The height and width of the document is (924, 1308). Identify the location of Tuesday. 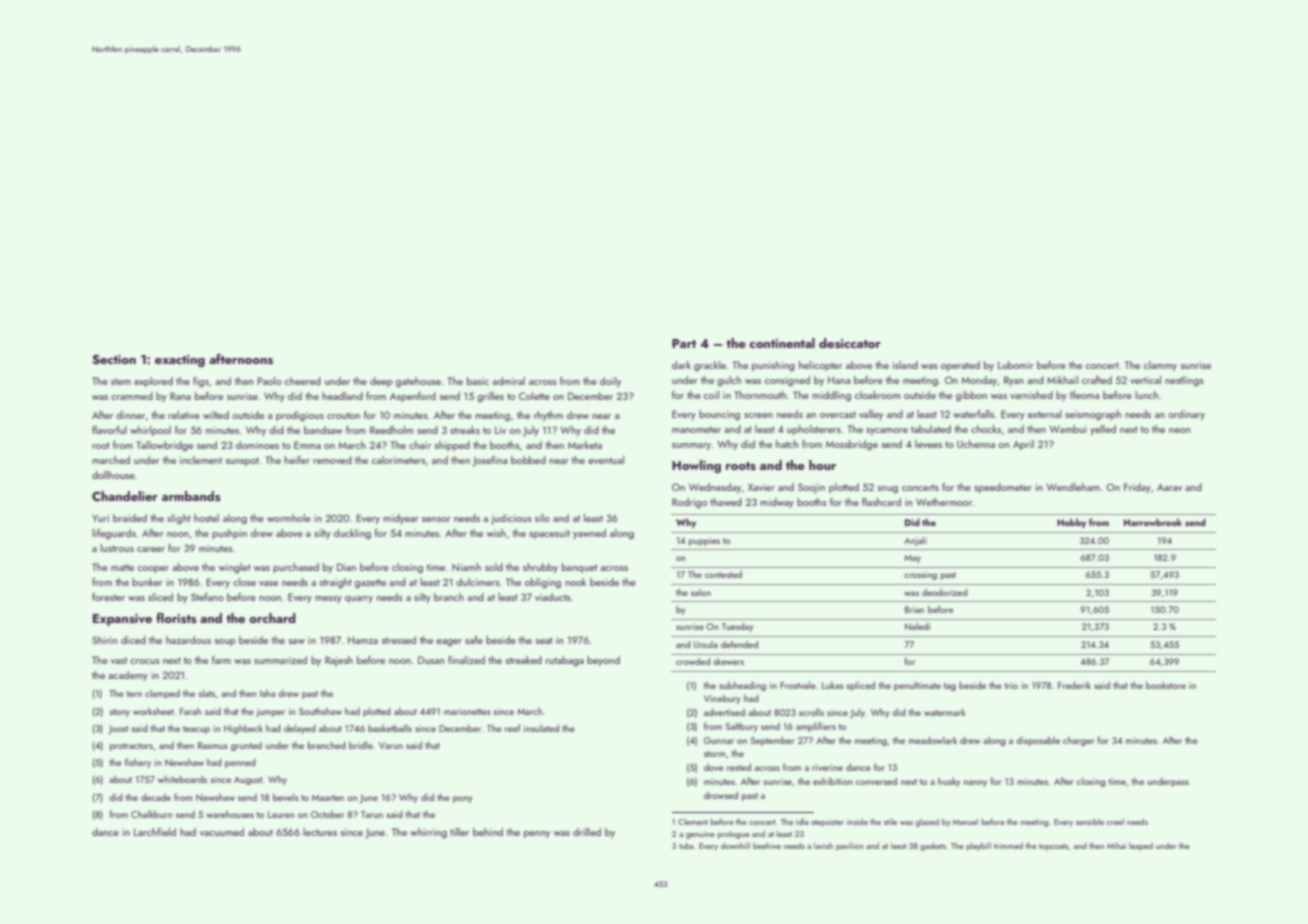
(737, 627).
